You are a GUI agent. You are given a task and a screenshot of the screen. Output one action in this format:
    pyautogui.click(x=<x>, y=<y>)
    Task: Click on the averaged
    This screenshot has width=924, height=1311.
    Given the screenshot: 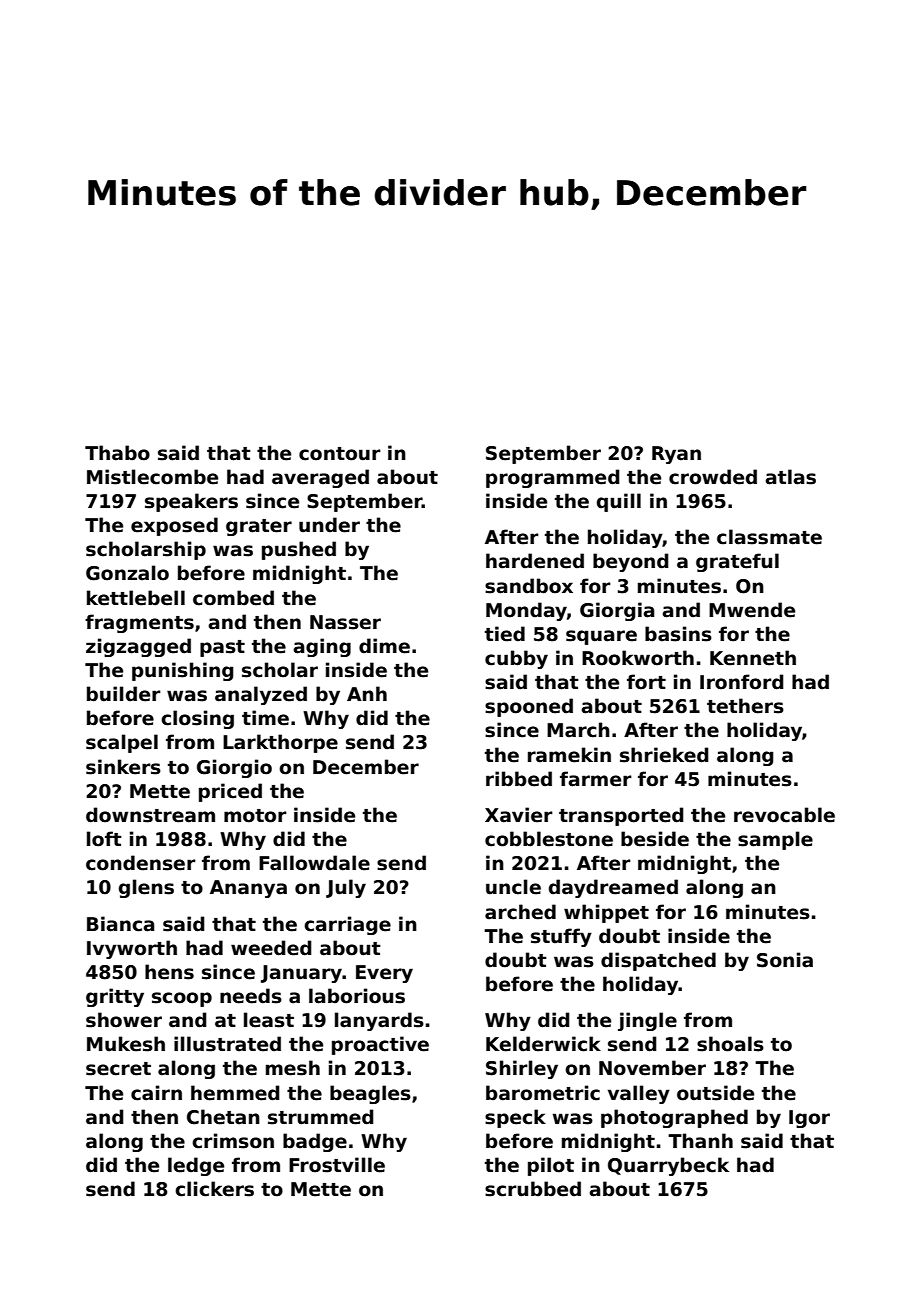 What is the action you would take?
    pyautogui.click(x=320, y=478)
